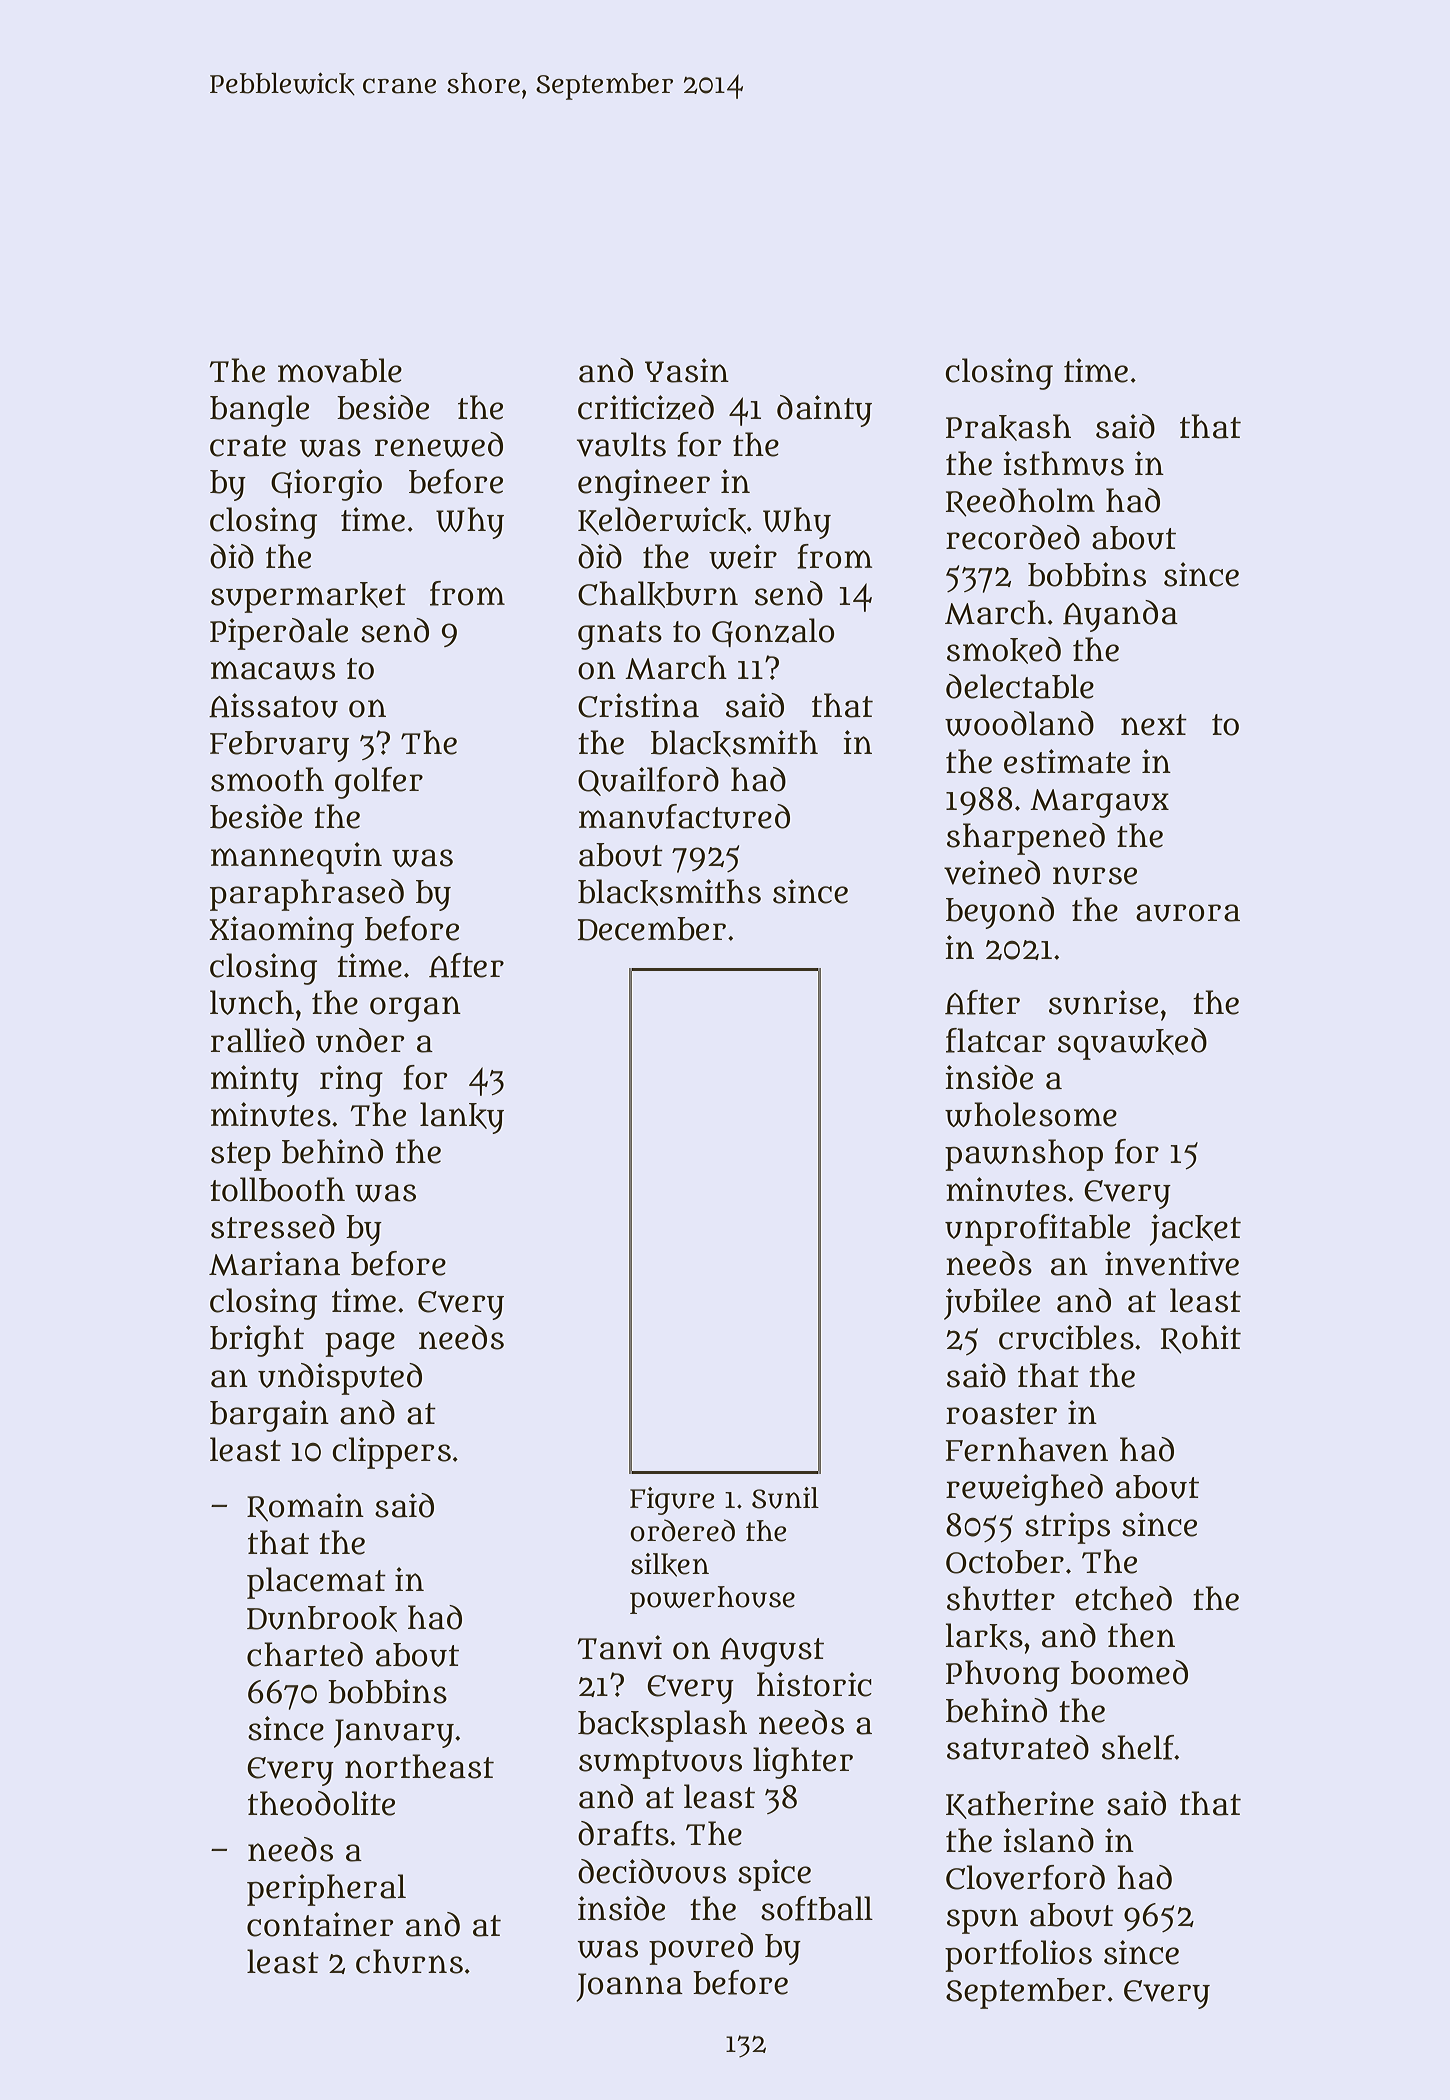 Image resolution: width=1450 pixels, height=2100 pixels. Describe the element at coordinates (1067, 761) in the screenshot. I see `estimate` at that location.
